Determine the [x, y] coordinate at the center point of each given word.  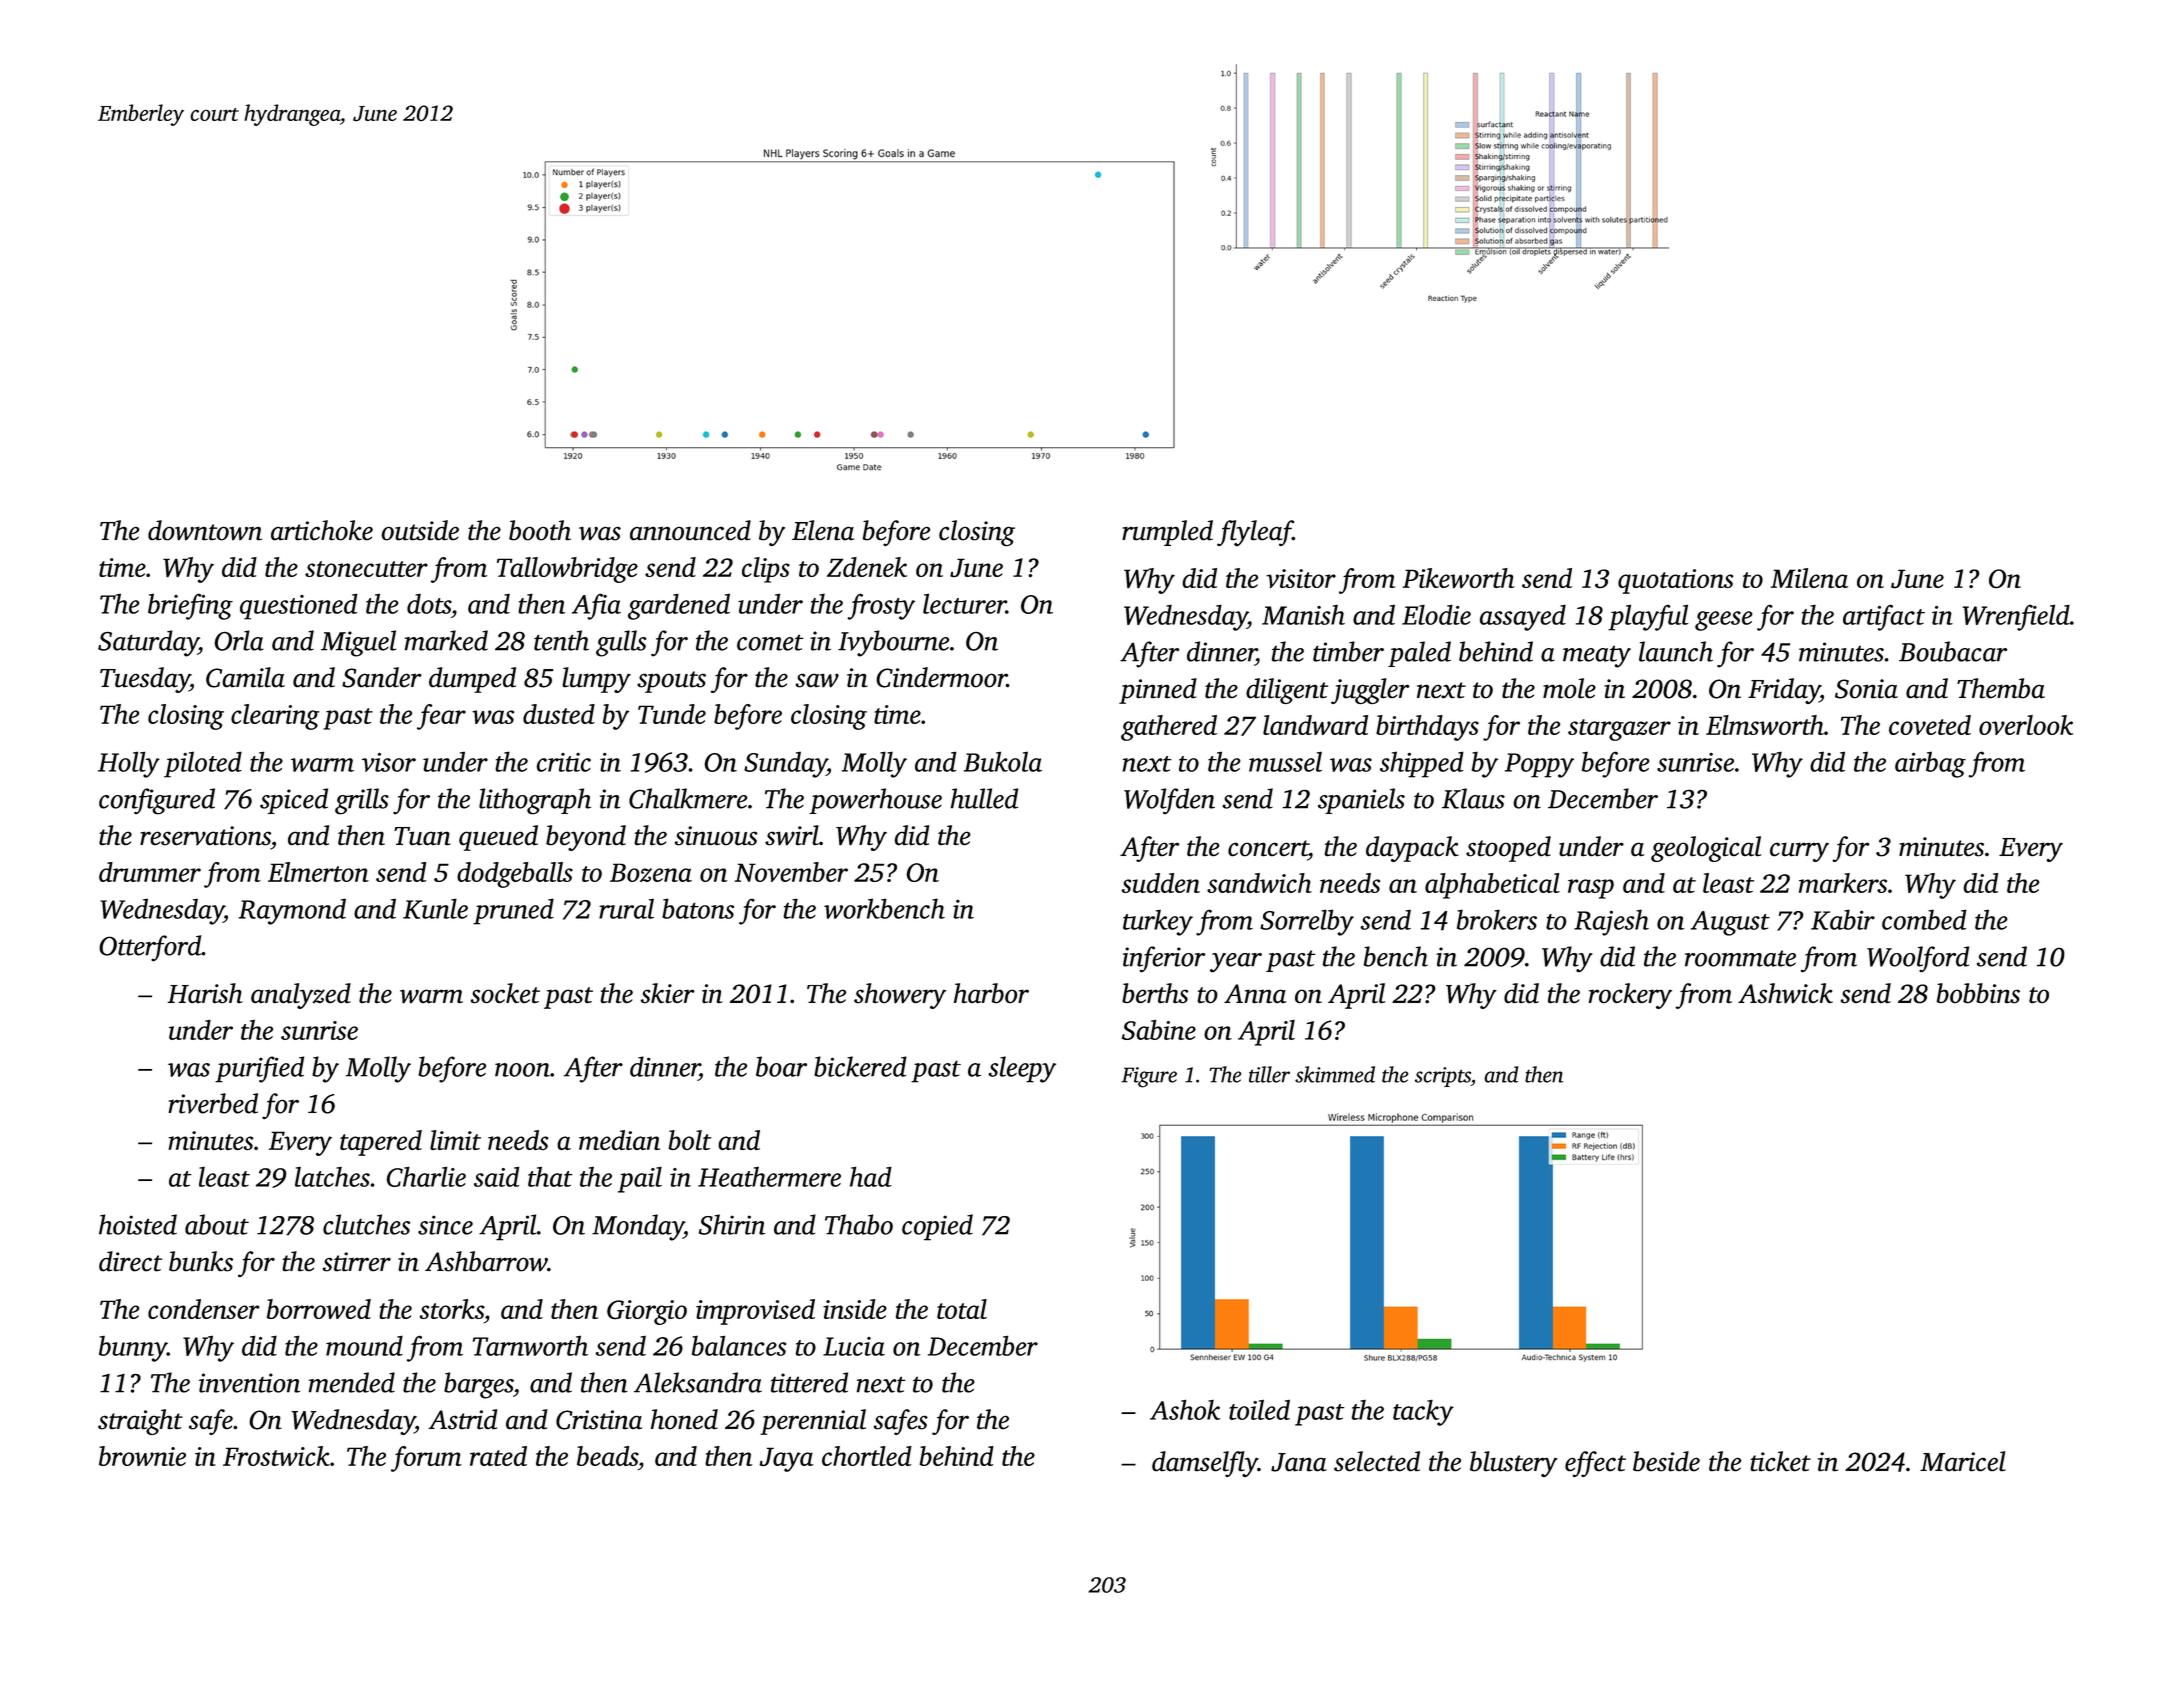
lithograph [535, 801]
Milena [1809, 578]
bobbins [1978, 993]
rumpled [1167, 533]
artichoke [322, 530]
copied [937, 1227]
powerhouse [875, 801]
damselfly [1205, 1464]
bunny [133, 1349]
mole [1569, 688]
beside [1666, 1461]
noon [522, 1070]
